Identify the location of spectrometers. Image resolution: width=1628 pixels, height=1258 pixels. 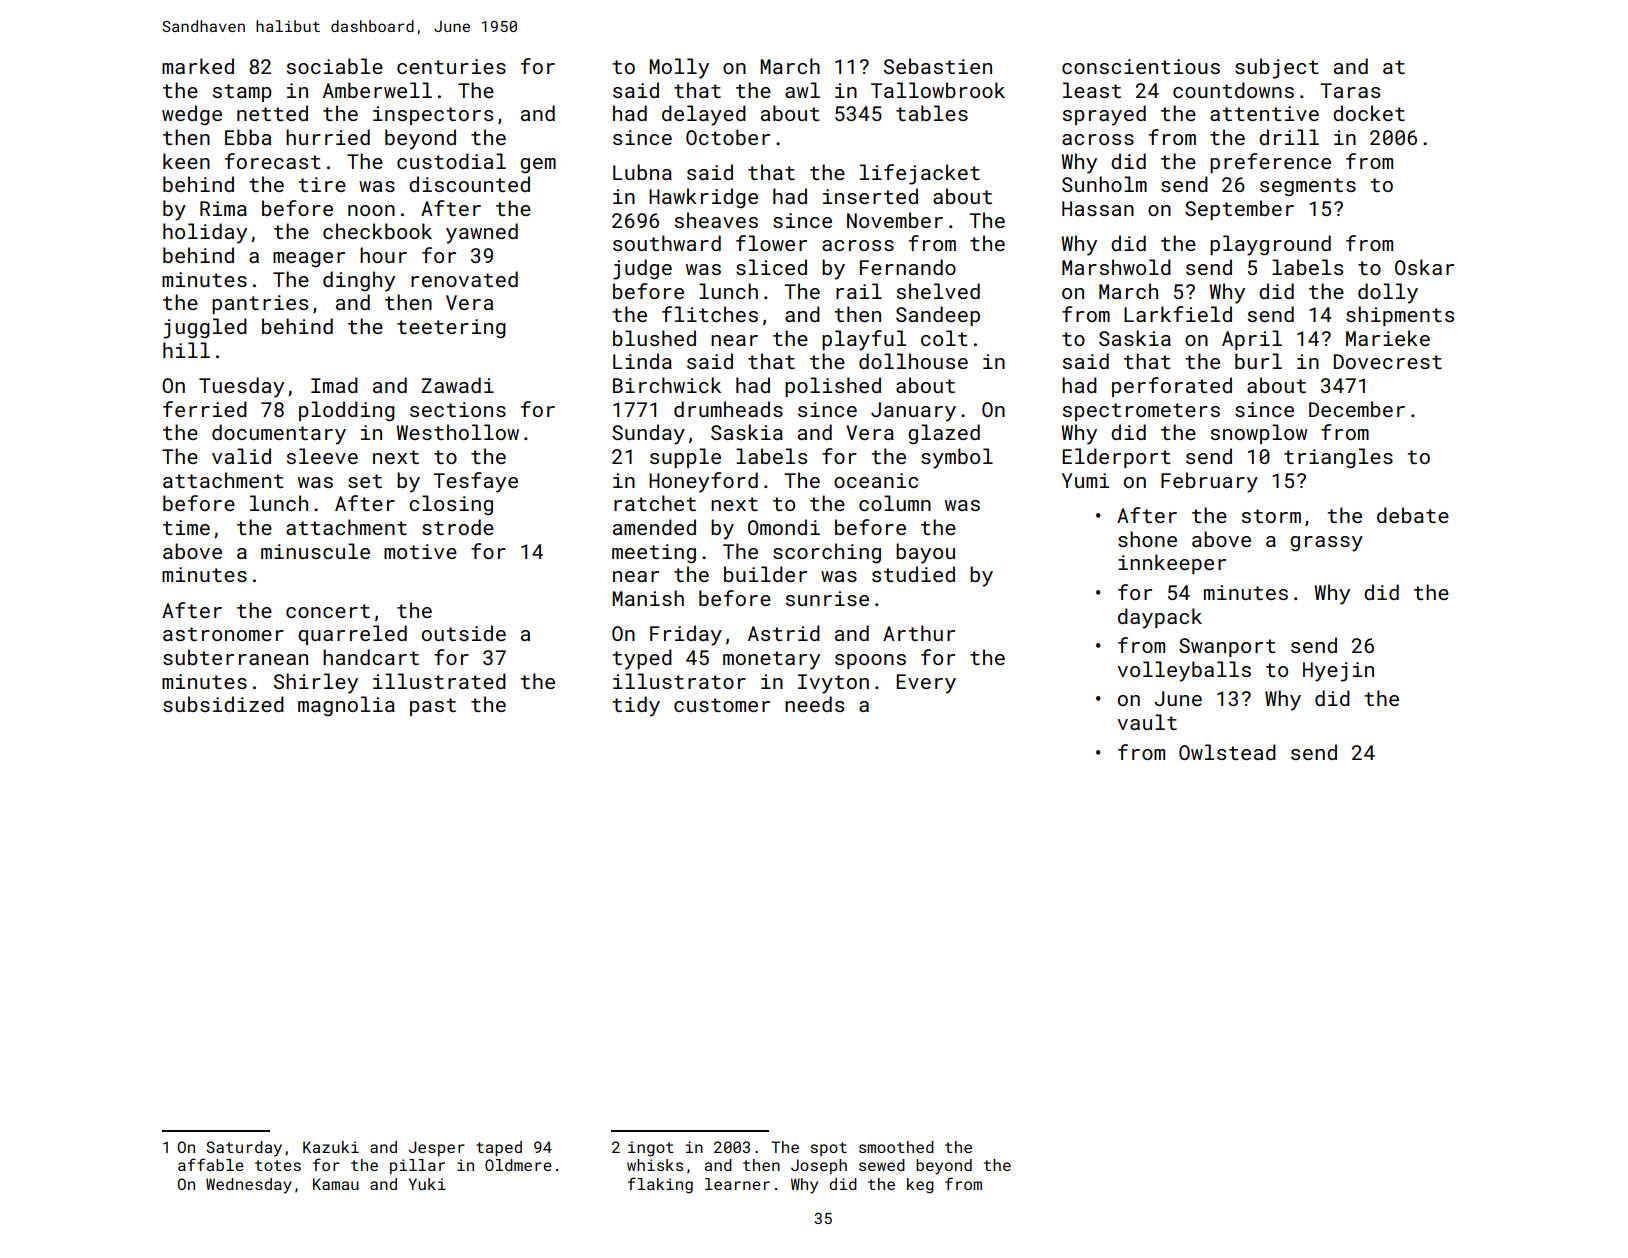
(1141, 412).
